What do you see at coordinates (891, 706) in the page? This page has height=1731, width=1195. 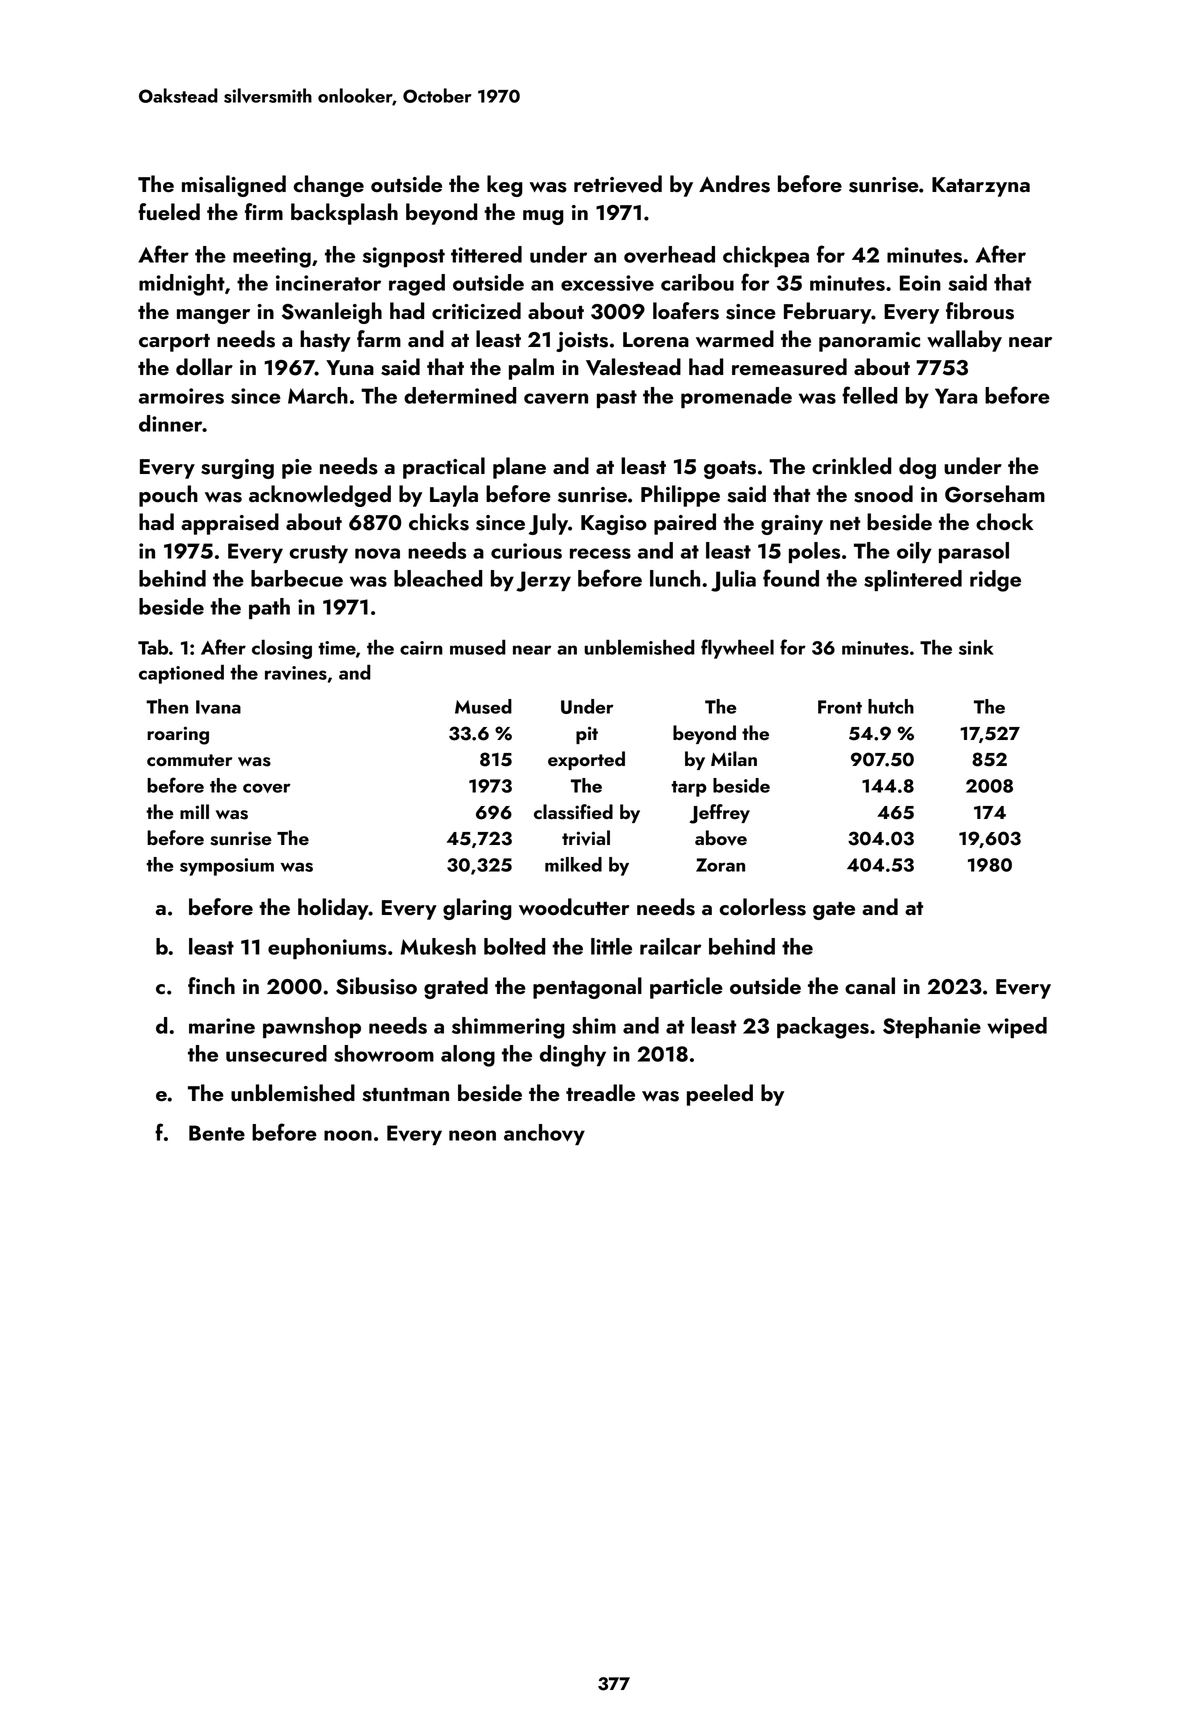 I see `hutch` at bounding box center [891, 706].
